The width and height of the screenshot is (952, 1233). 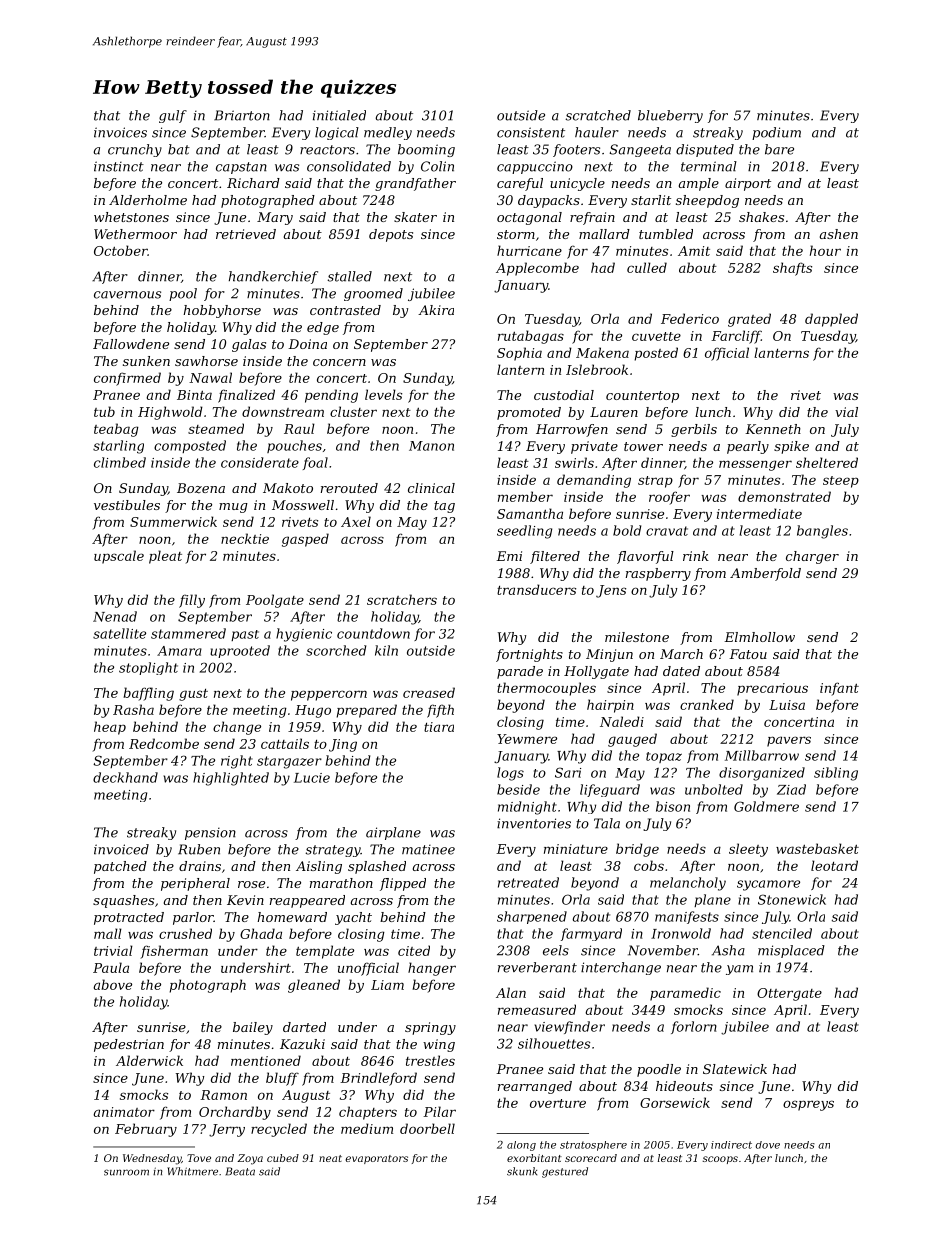 I want to click on cobs, so click(x=649, y=865).
